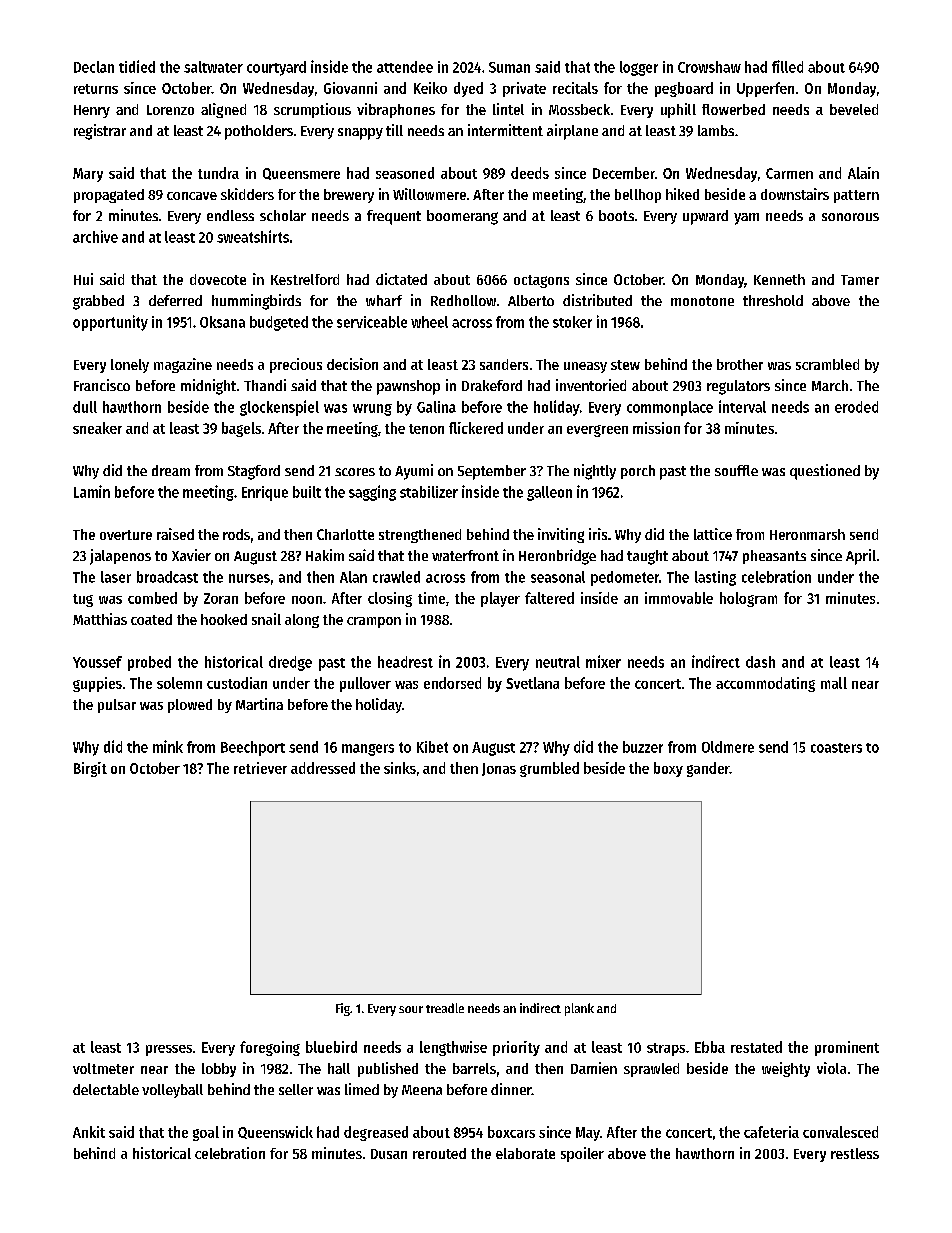 This document has height=1233, width=952. I want to click on retriever, so click(260, 768).
